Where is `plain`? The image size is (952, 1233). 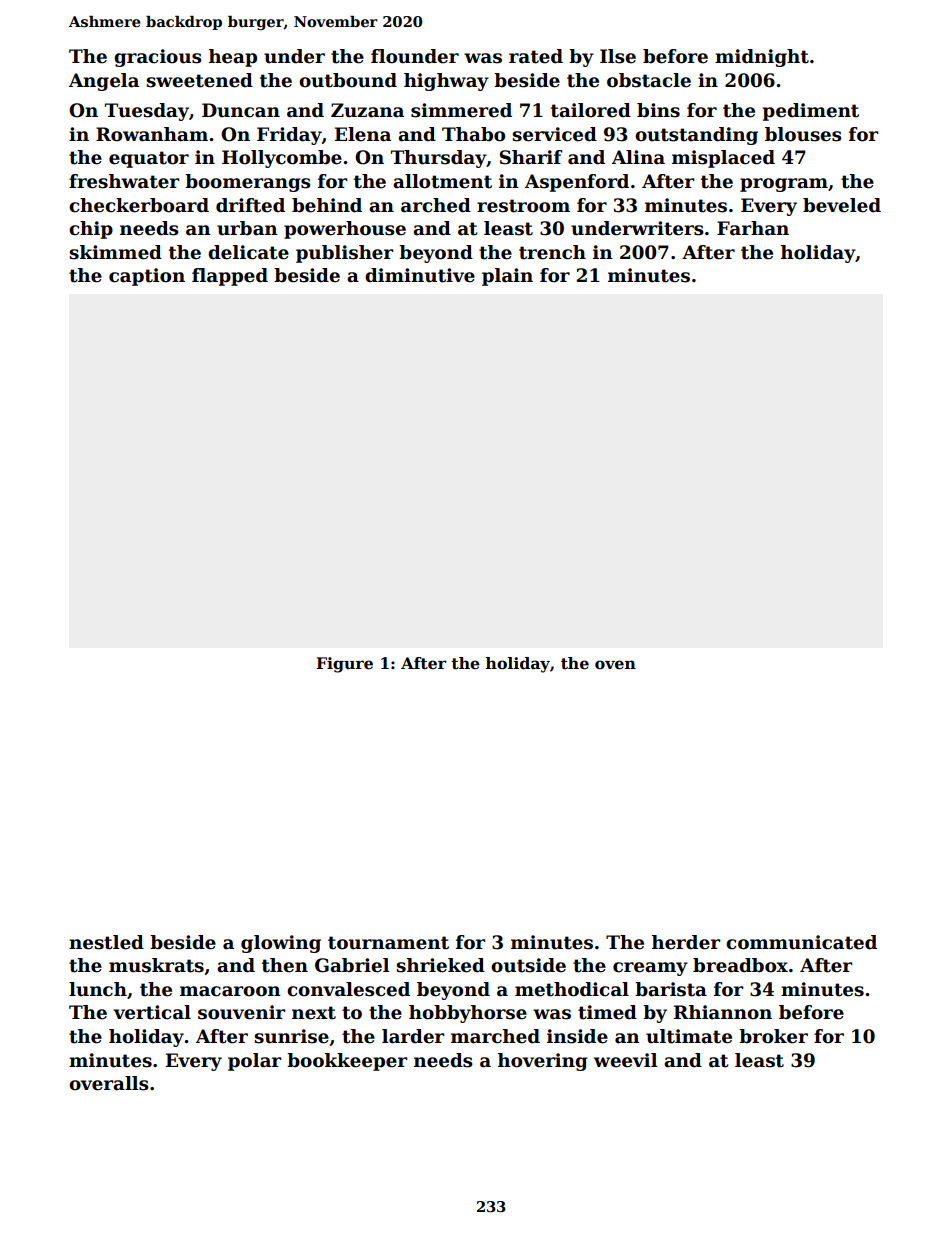 plain is located at coordinates (507, 277).
